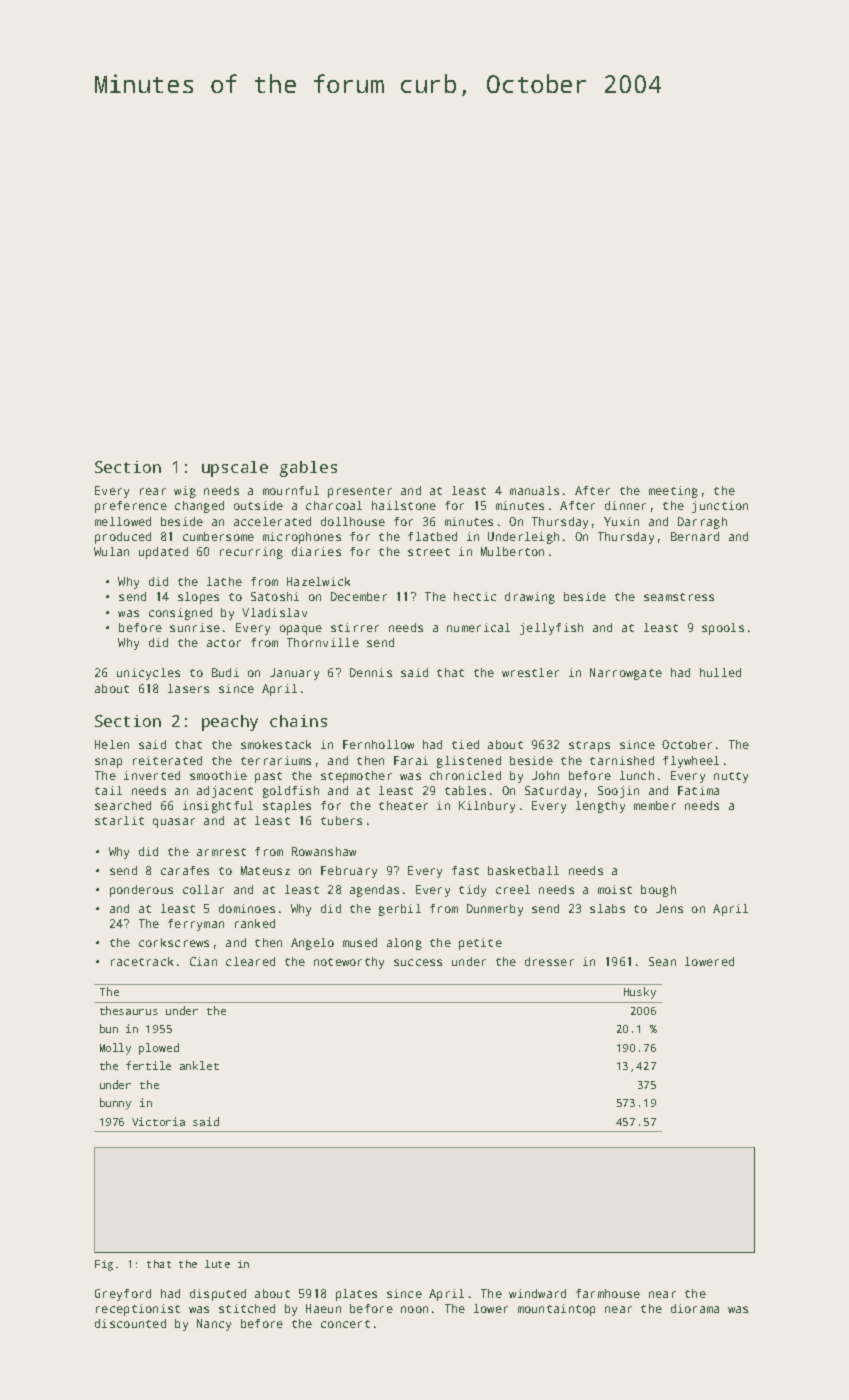 The image size is (849, 1400). I want to click on spools, so click(723, 629).
